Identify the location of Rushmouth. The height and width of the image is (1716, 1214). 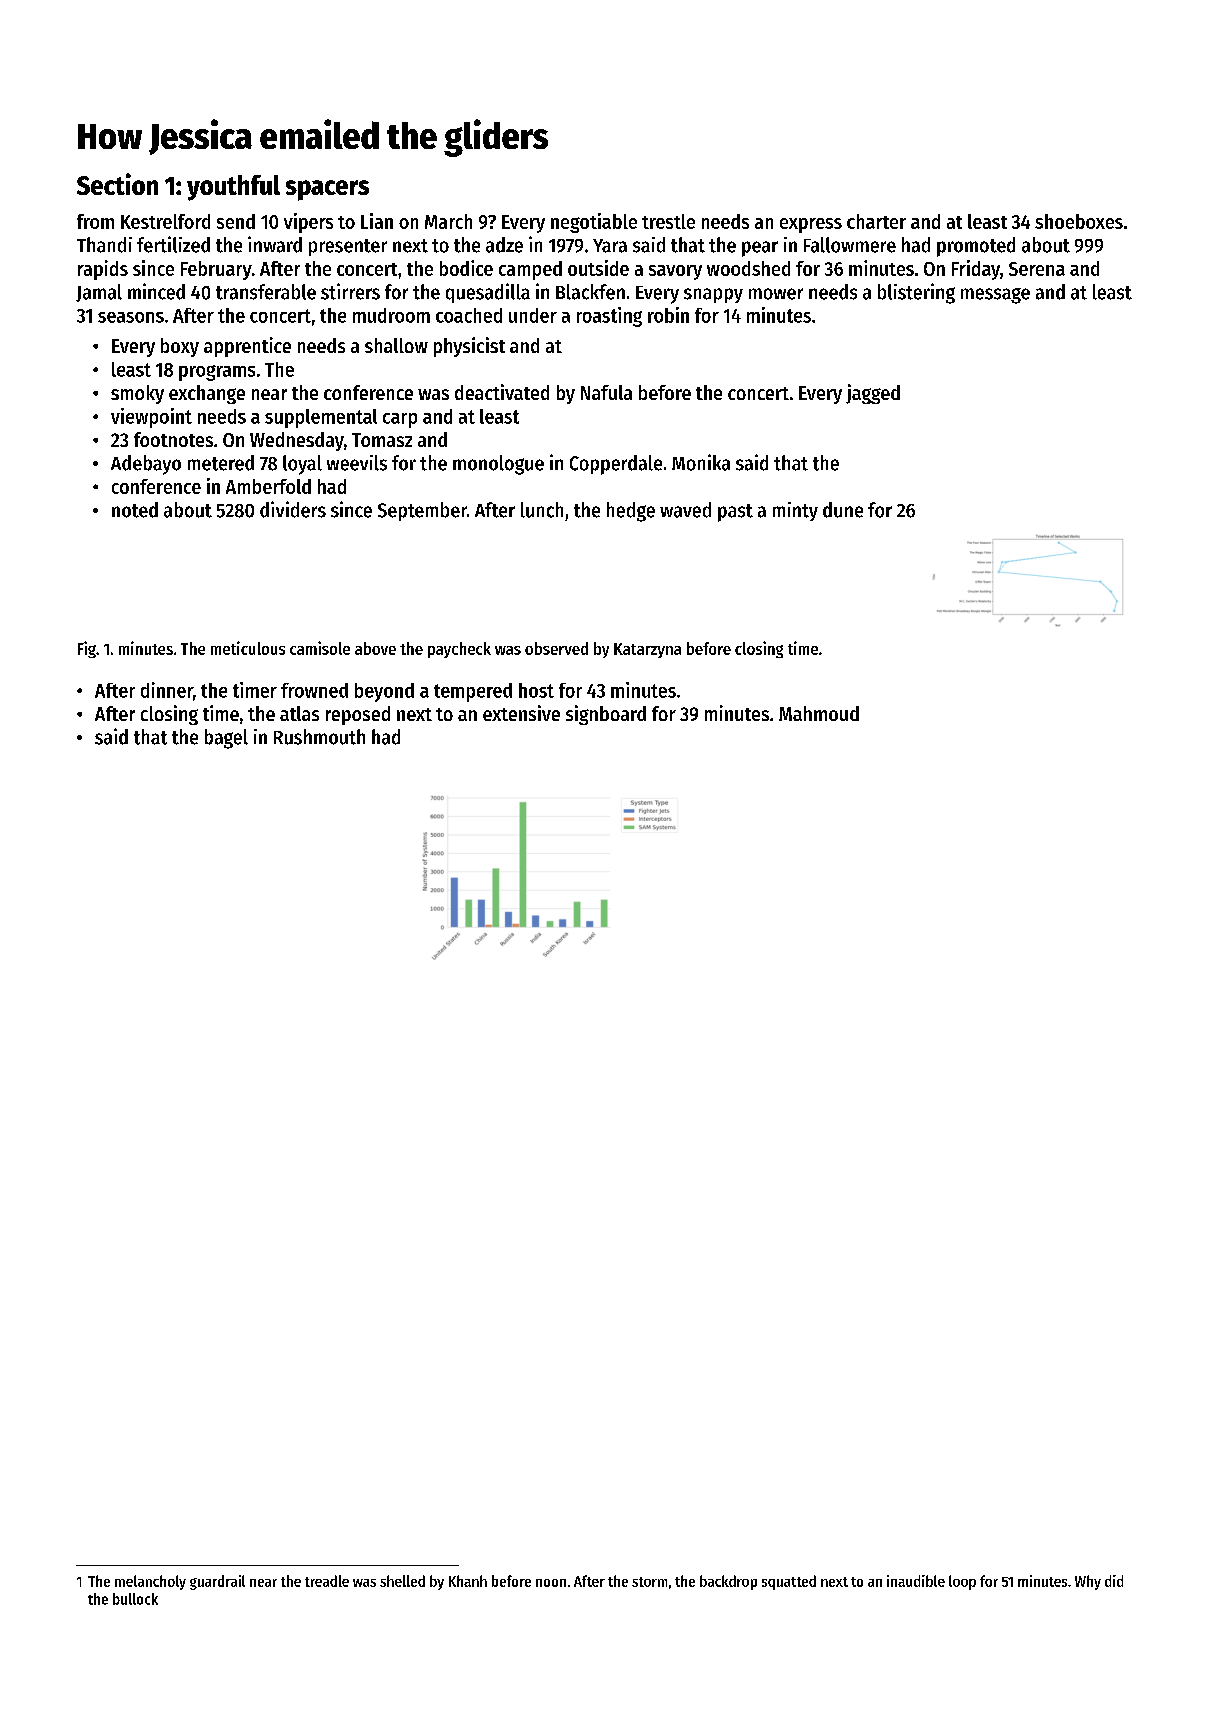
(319, 737).
